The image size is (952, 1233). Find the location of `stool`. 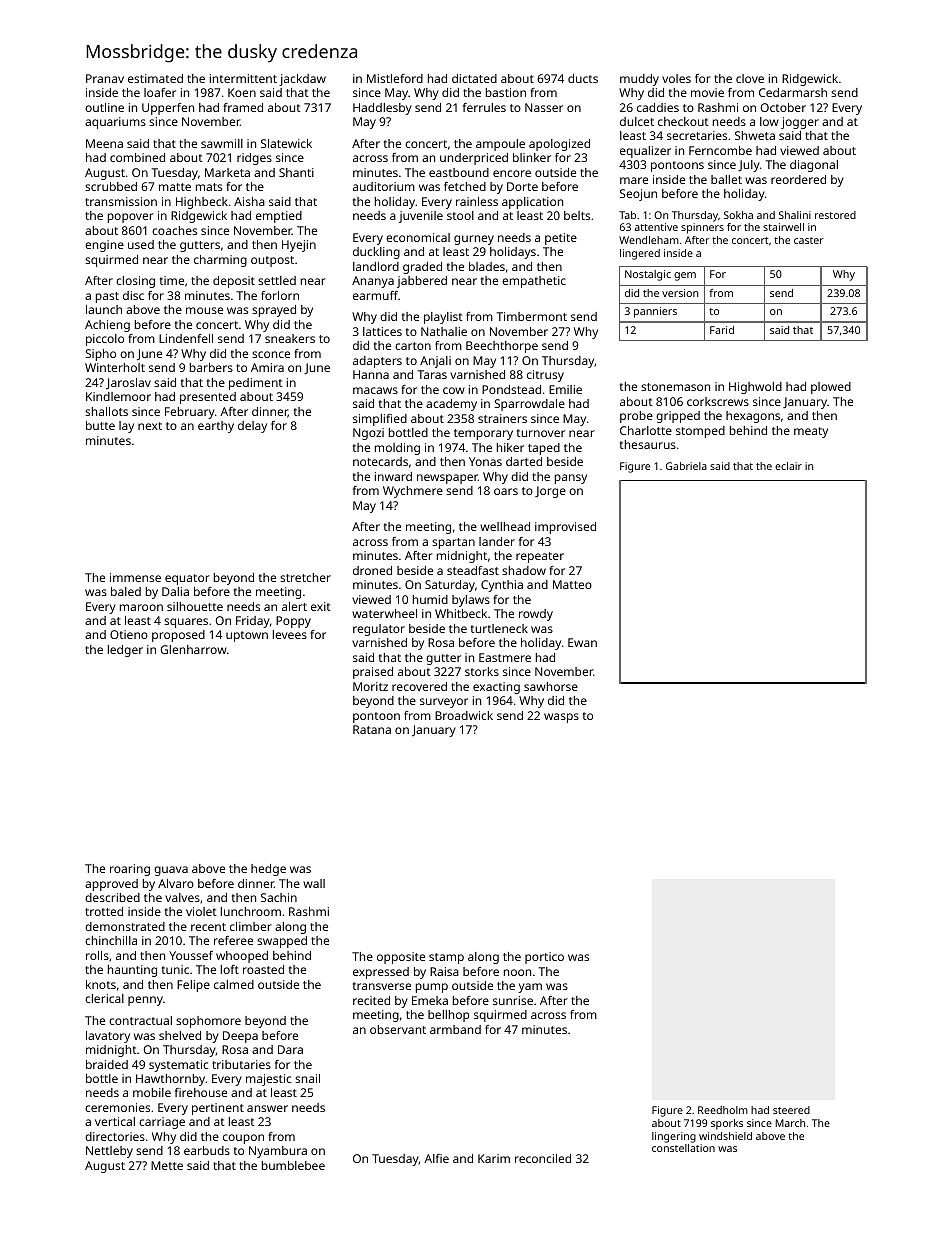

stool is located at coordinates (460, 215).
